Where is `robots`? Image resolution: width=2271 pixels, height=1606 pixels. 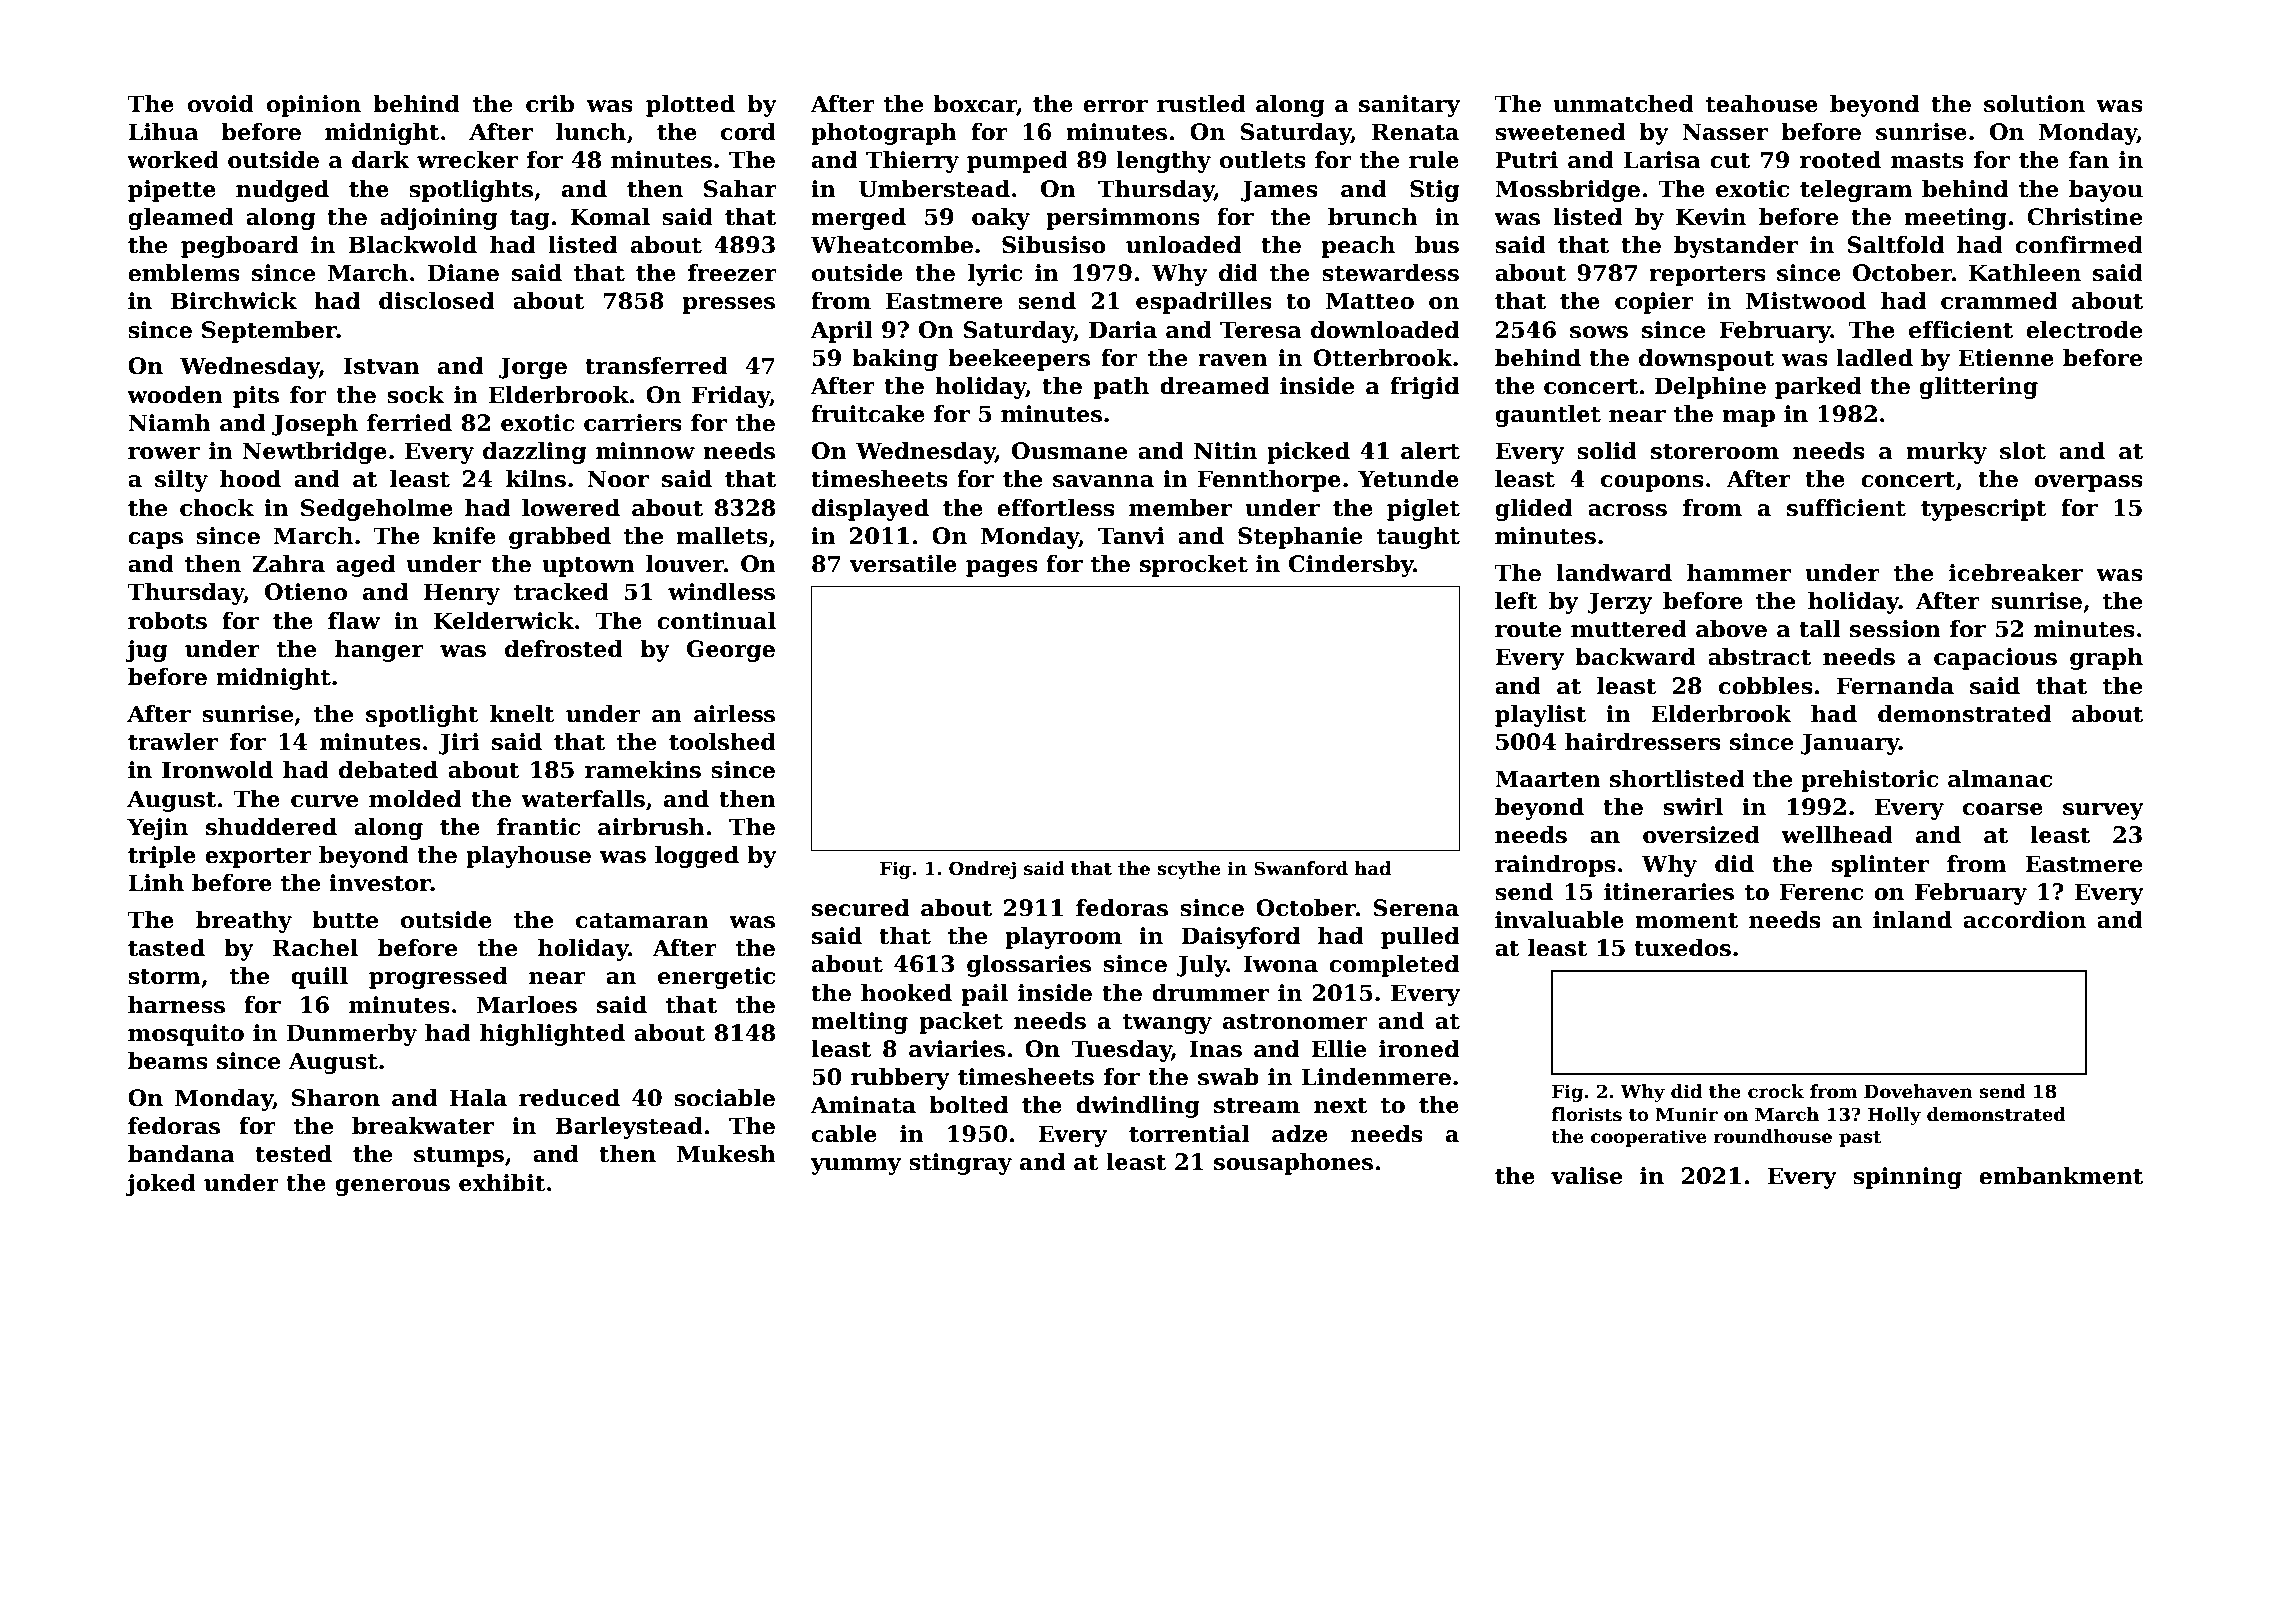 robots is located at coordinates (167, 621).
